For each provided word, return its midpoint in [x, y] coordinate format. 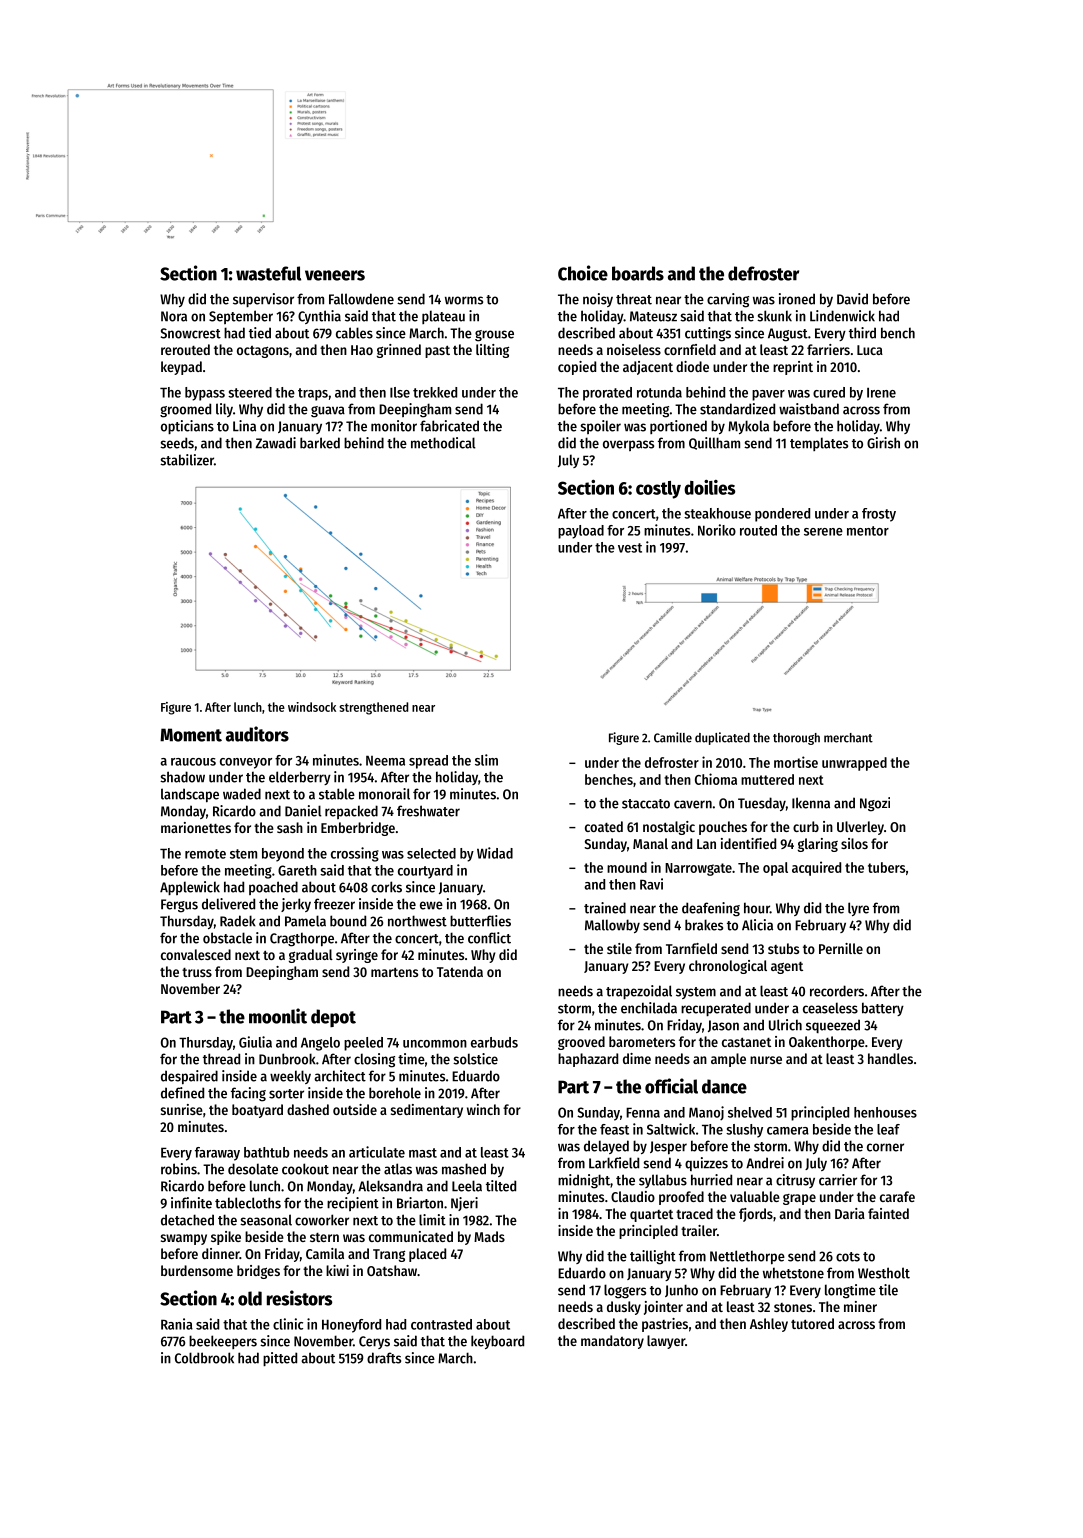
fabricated [449, 426]
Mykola [748, 427]
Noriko [717, 530]
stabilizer [187, 460]
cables [354, 333]
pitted [280, 1359]
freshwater [428, 811]
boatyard [257, 1111]
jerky [296, 905]
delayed [606, 1147]
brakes [704, 925]
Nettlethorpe [747, 1257]
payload [581, 532]
